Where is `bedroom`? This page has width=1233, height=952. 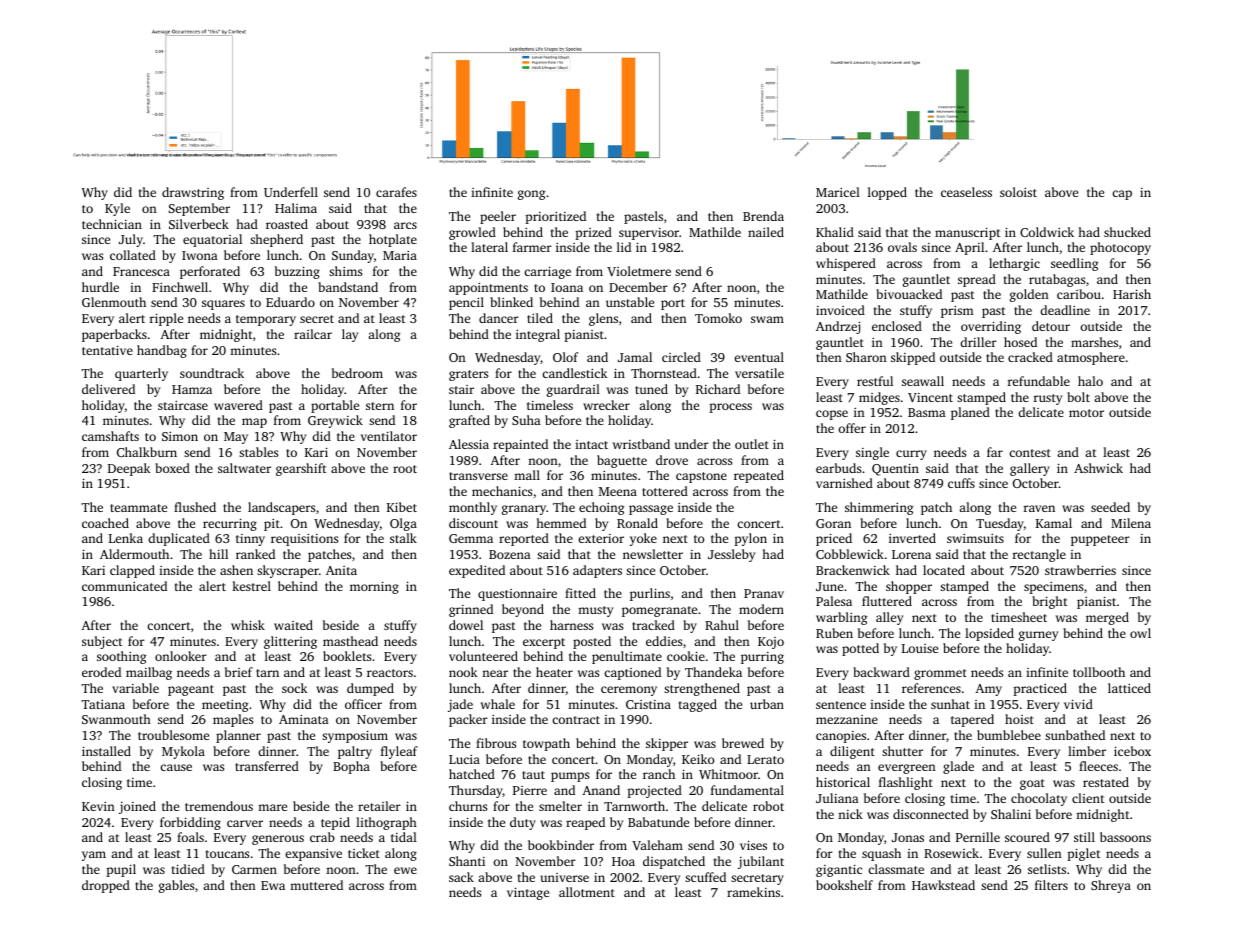
bedroom is located at coordinates (357, 373).
